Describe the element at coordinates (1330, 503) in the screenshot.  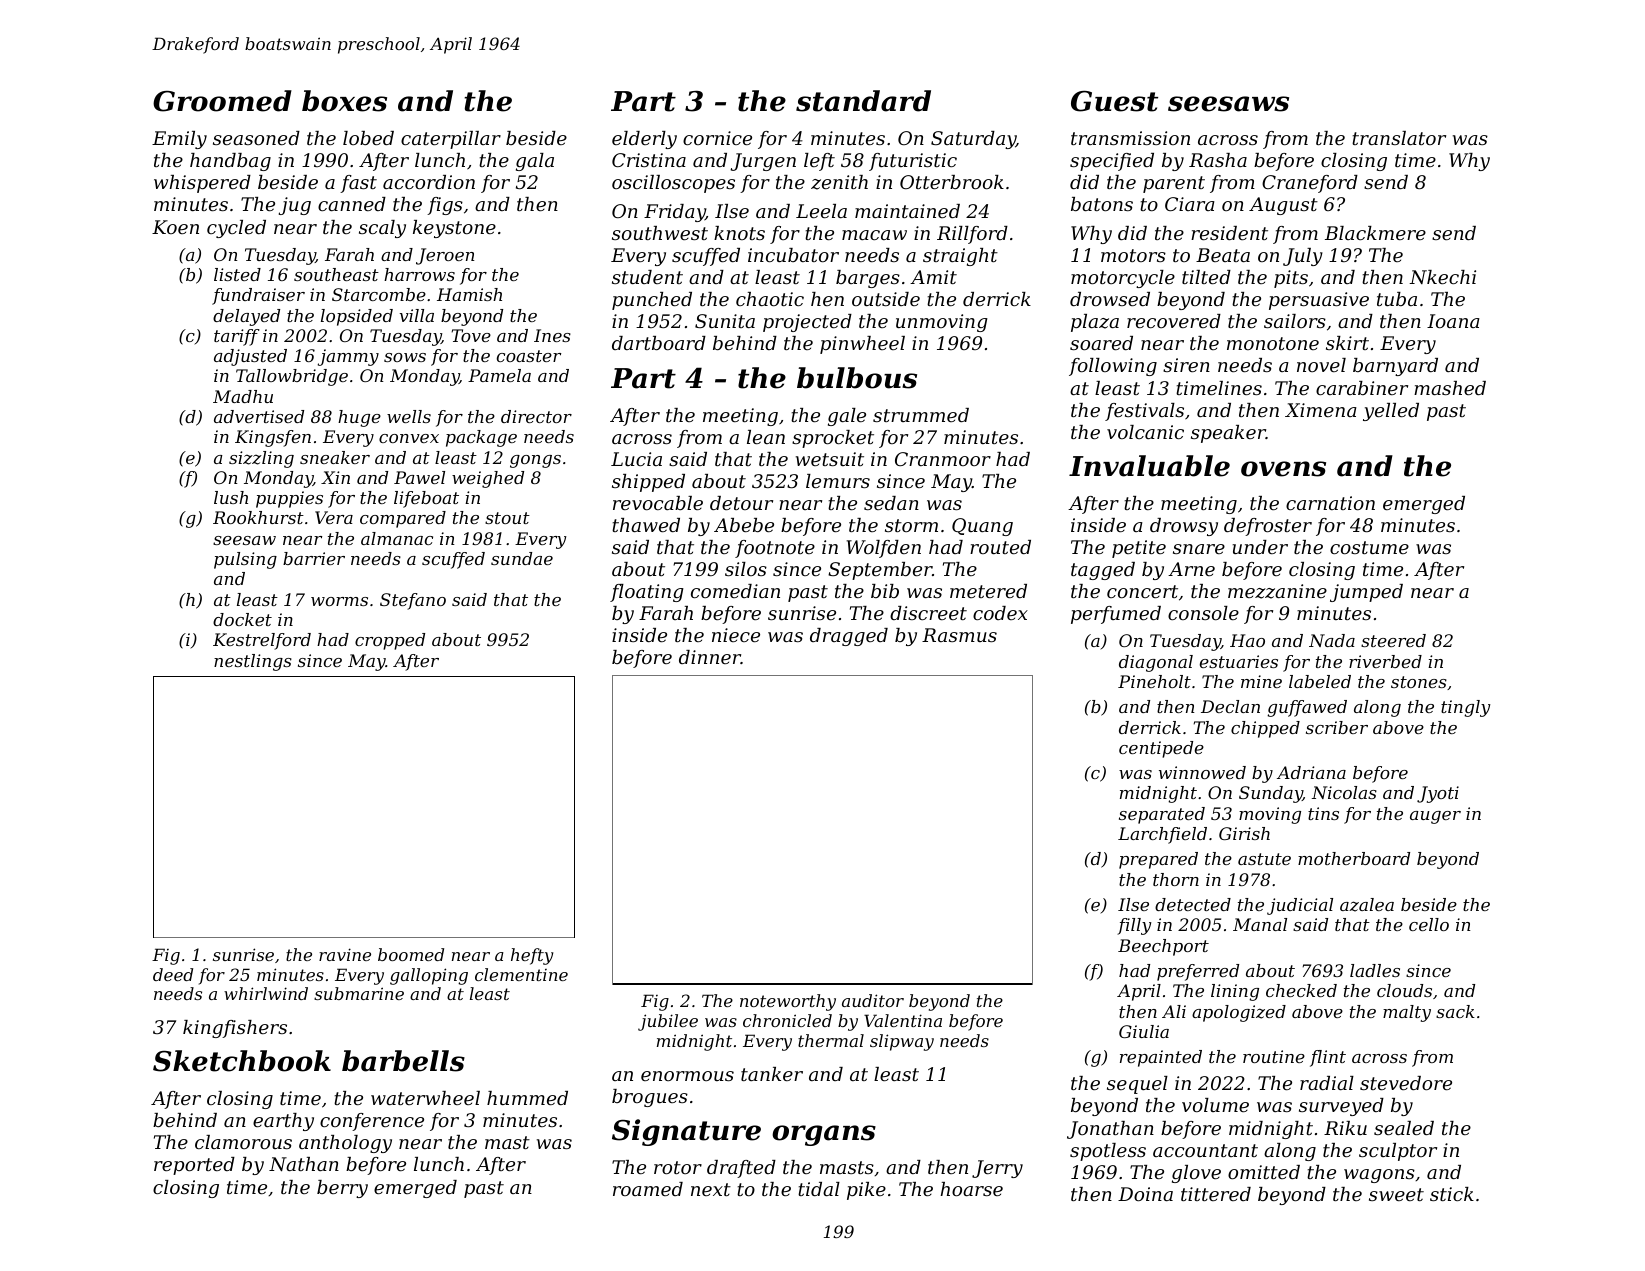
I see `carnation` at that location.
